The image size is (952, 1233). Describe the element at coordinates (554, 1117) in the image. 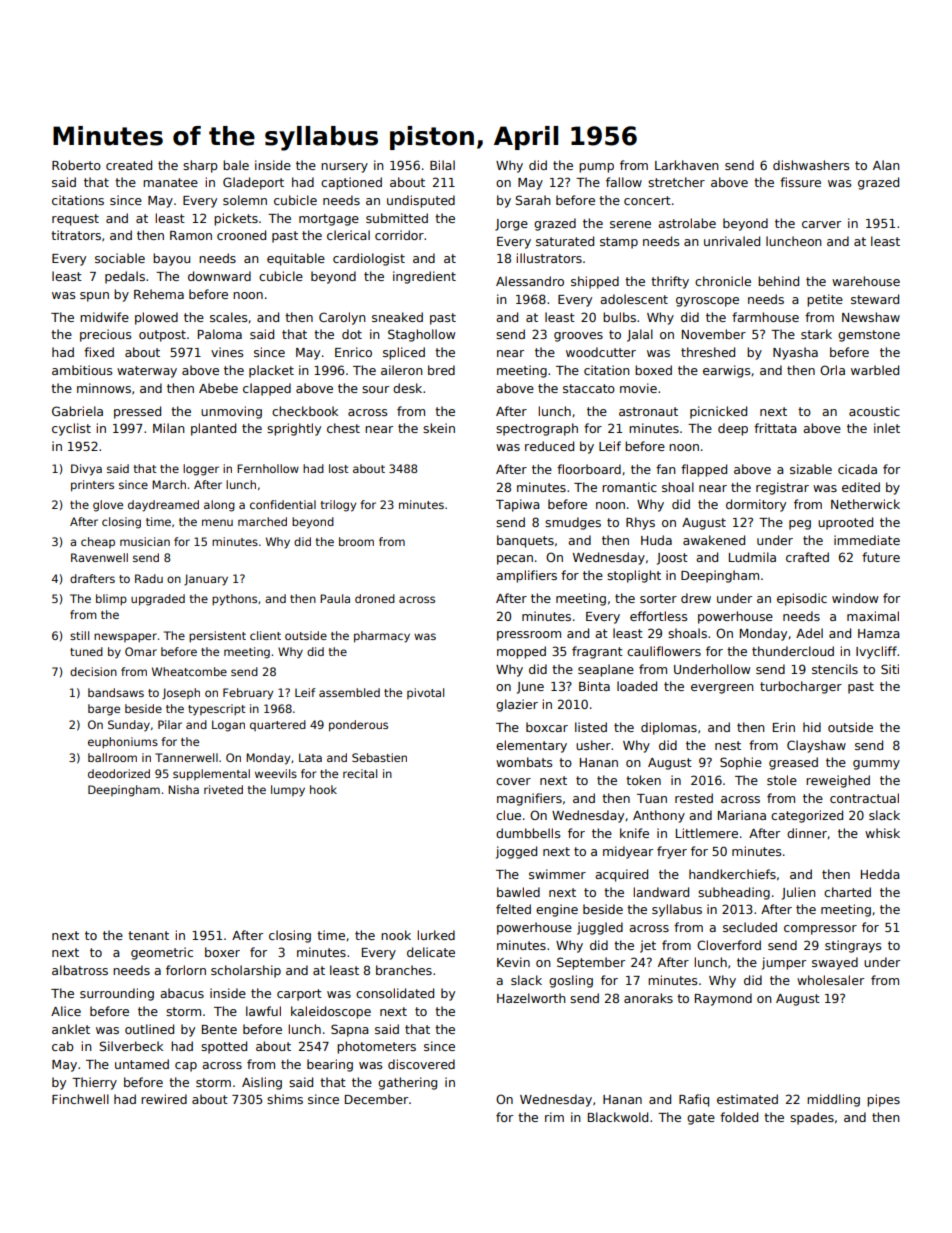

I see `rim` at that location.
